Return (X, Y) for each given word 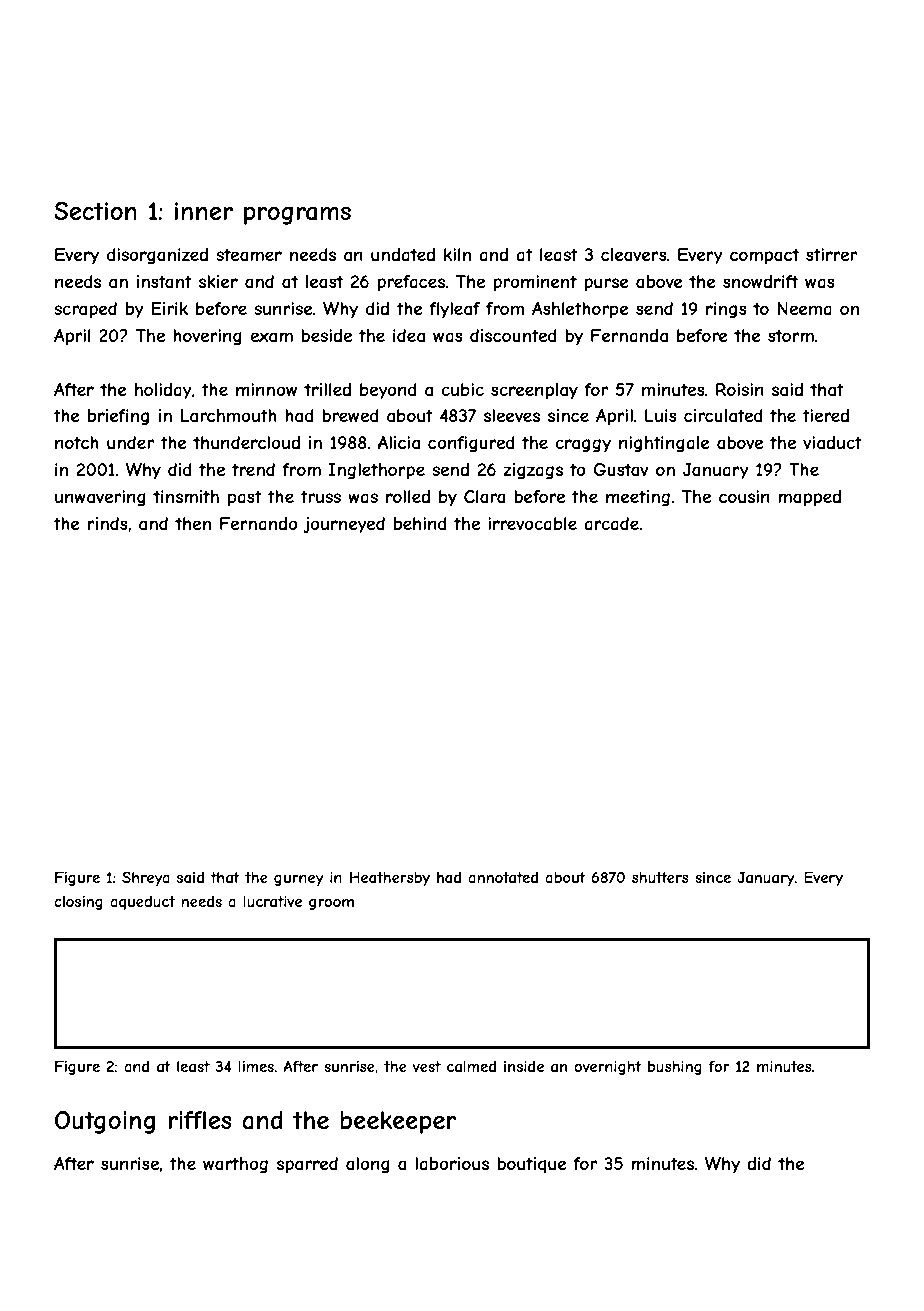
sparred (307, 1165)
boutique (531, 1165)
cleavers (634, 254)
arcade (611, 523)
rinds (108, 523)
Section (95, 211)
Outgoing (105, 1122)
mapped (809, 498)
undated (403, 254)
